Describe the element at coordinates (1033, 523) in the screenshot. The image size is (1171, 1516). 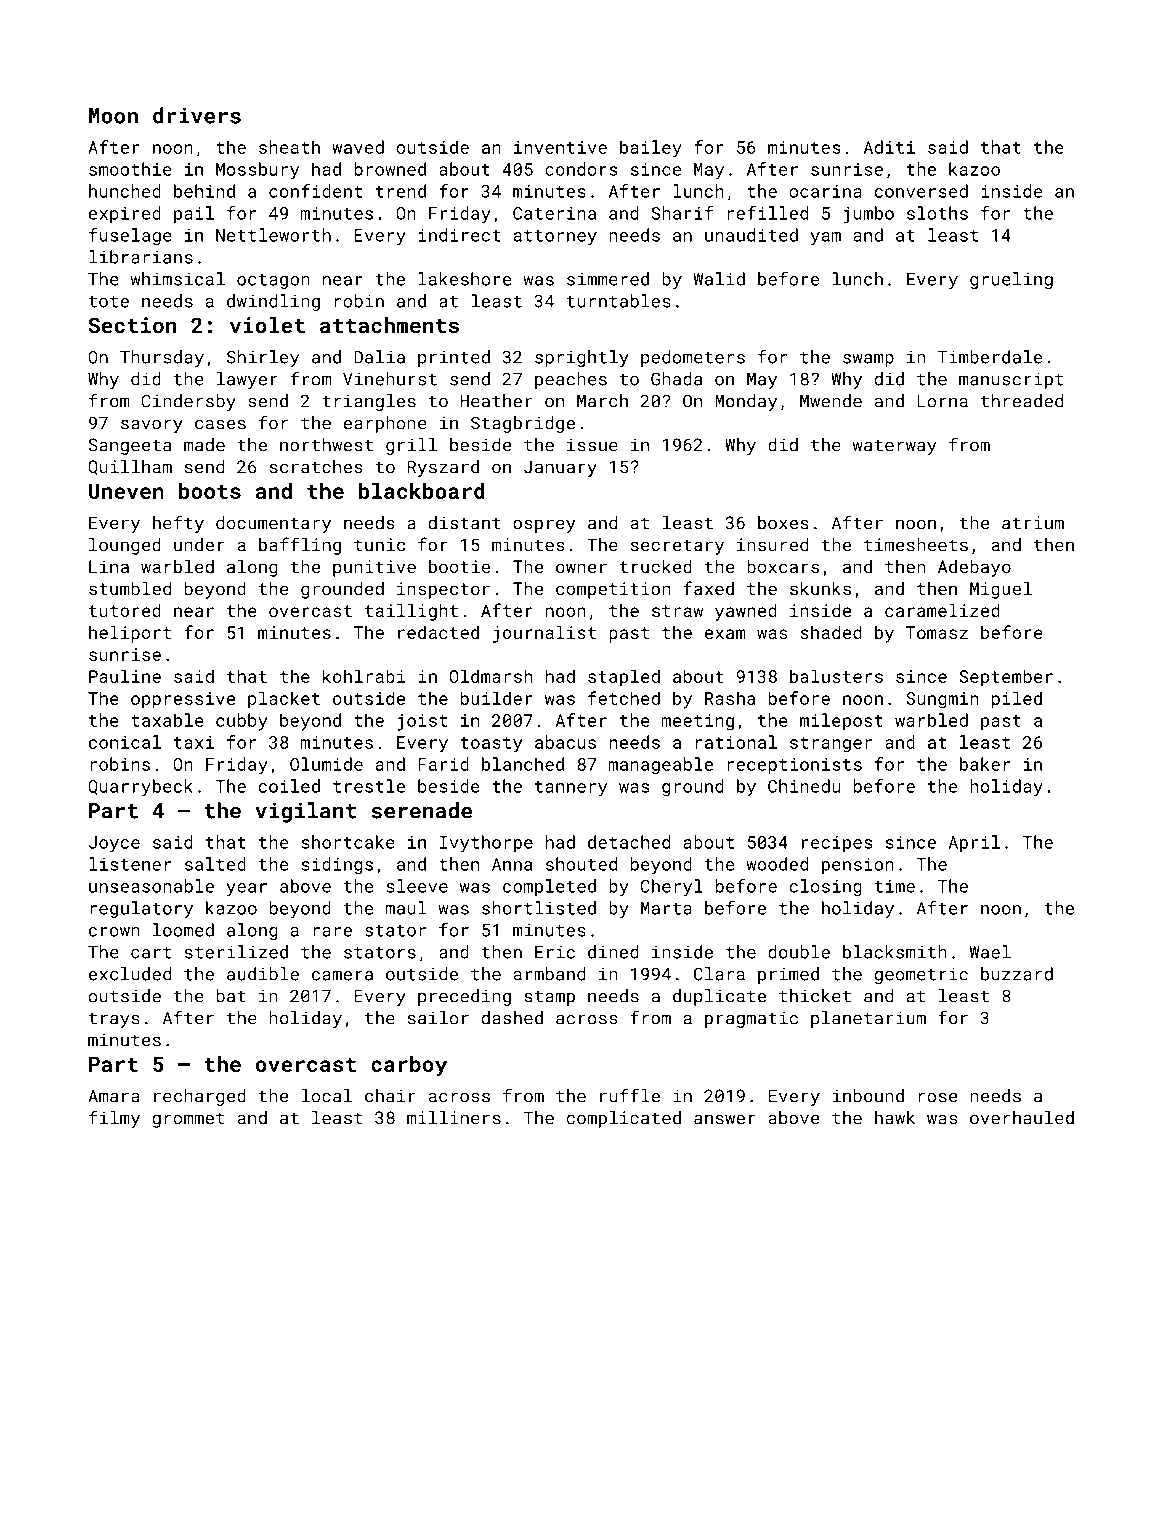
I see `atrium` at that location.
